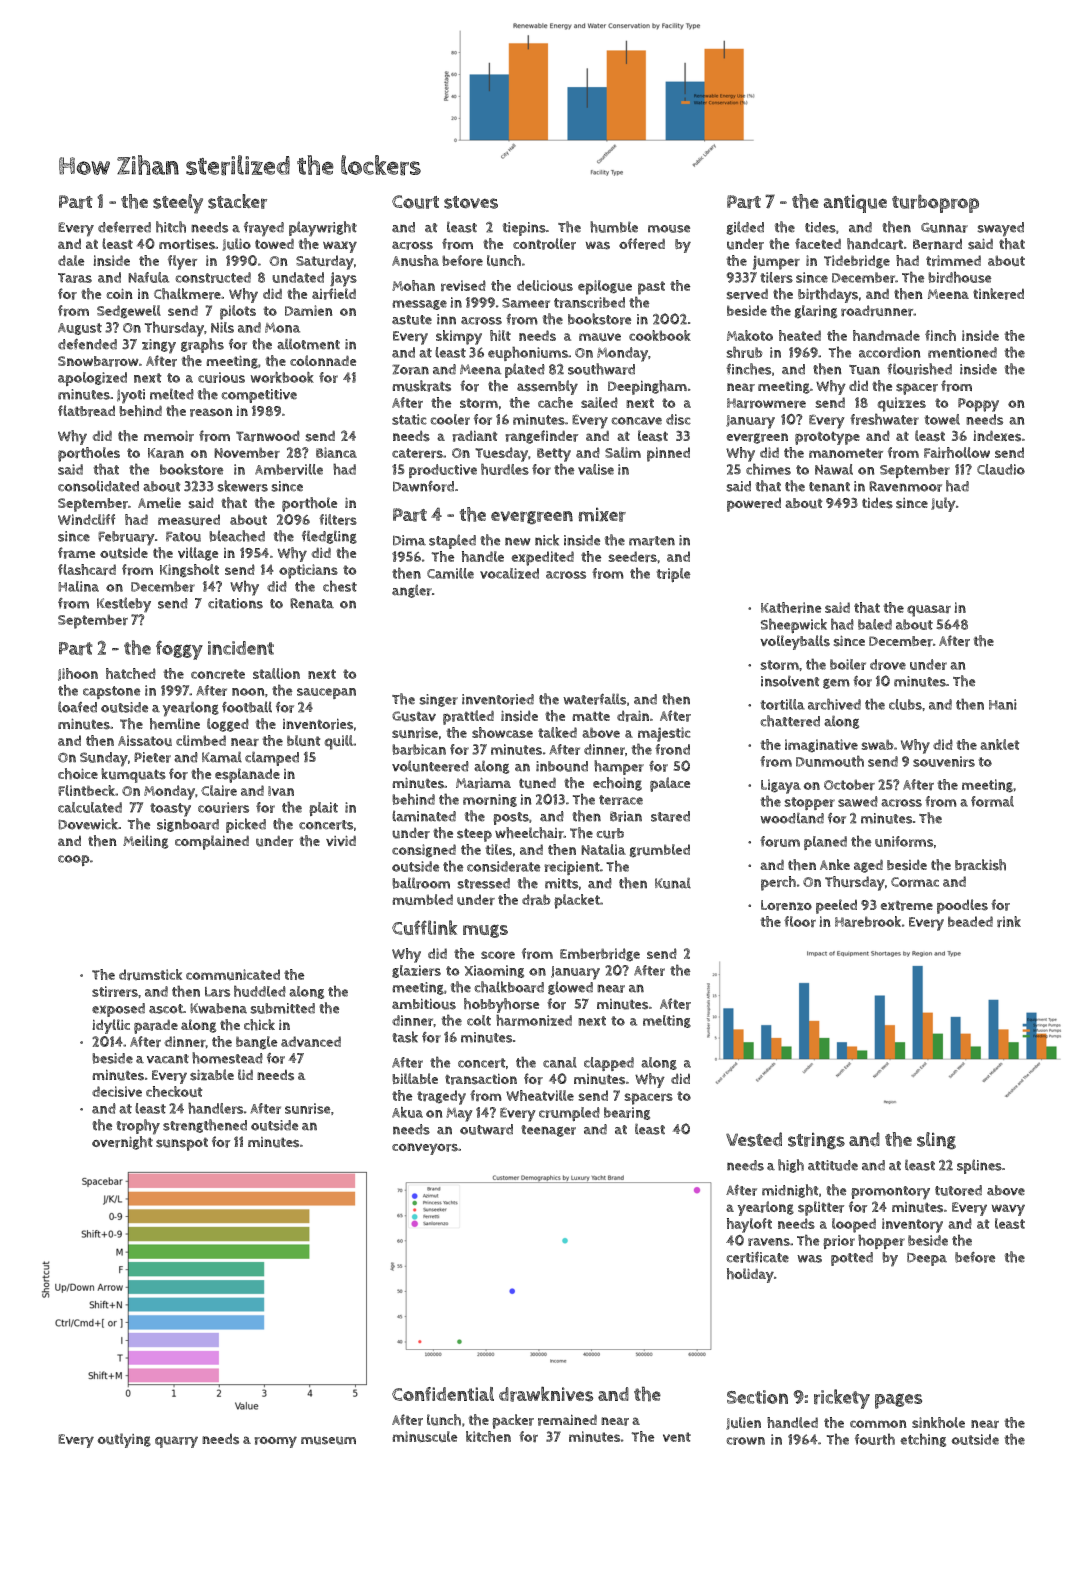 The width and height of the screenshot is (1083, 1569). Describe the element at coordinates (412, 320) in the screenshot. I see `astute` at that location.
